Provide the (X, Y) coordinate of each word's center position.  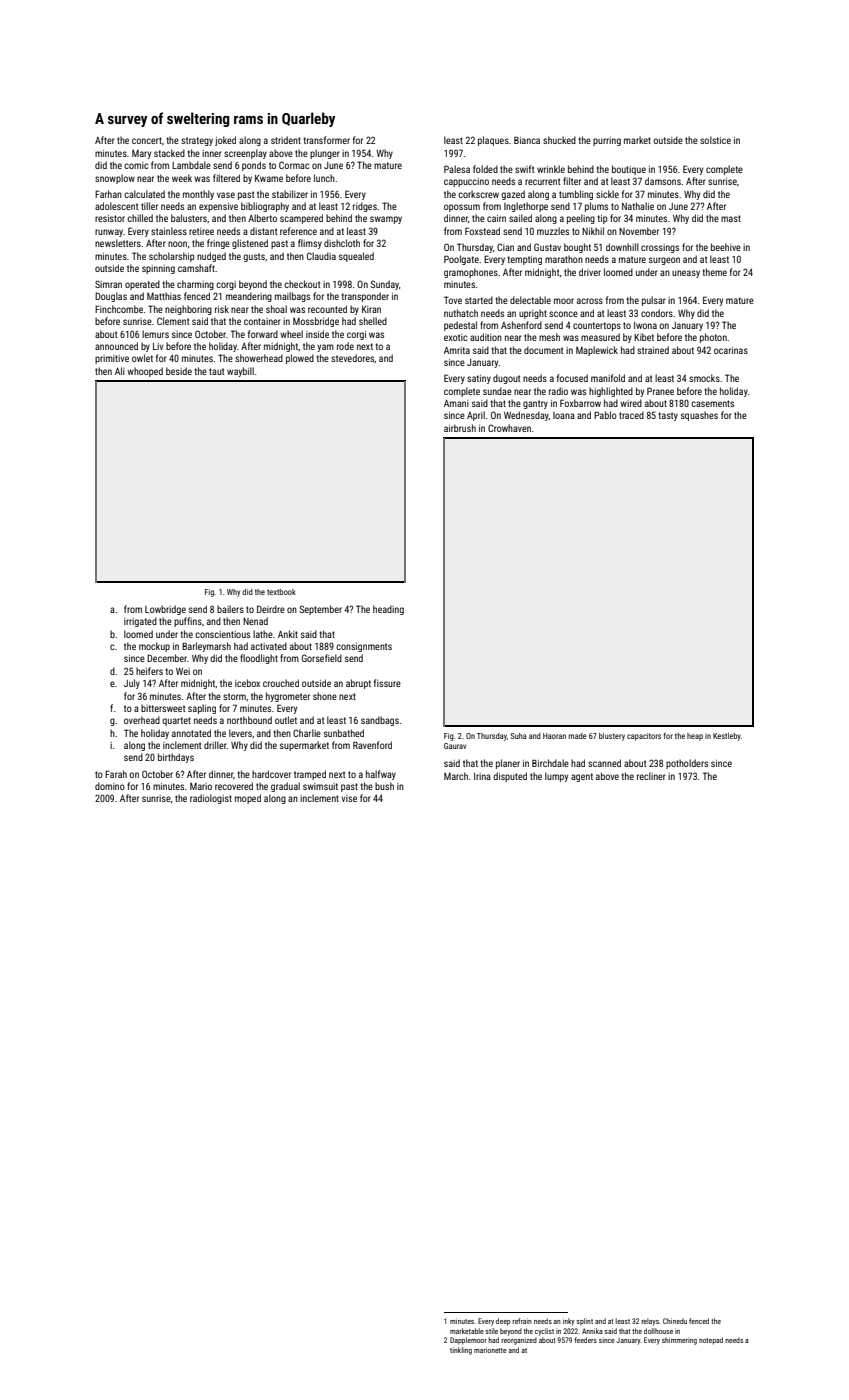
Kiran (371, 309)
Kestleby (727, 737)
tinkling (461, 1351)
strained (653, 350)
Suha (518, 736)
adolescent (116, 206)
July (132, 684)
